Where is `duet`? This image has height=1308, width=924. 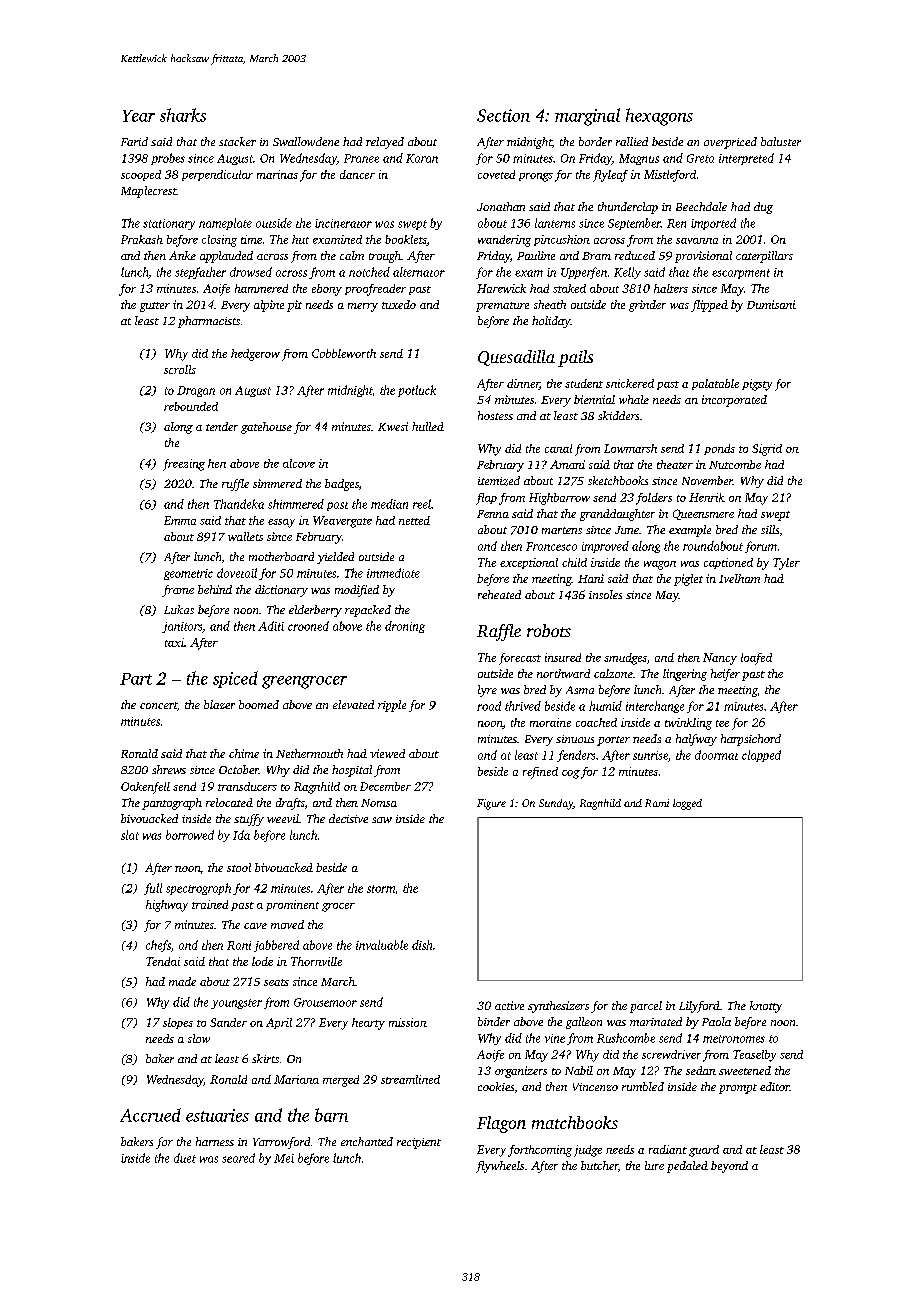
duet is located at coordinates (185, 1158).
